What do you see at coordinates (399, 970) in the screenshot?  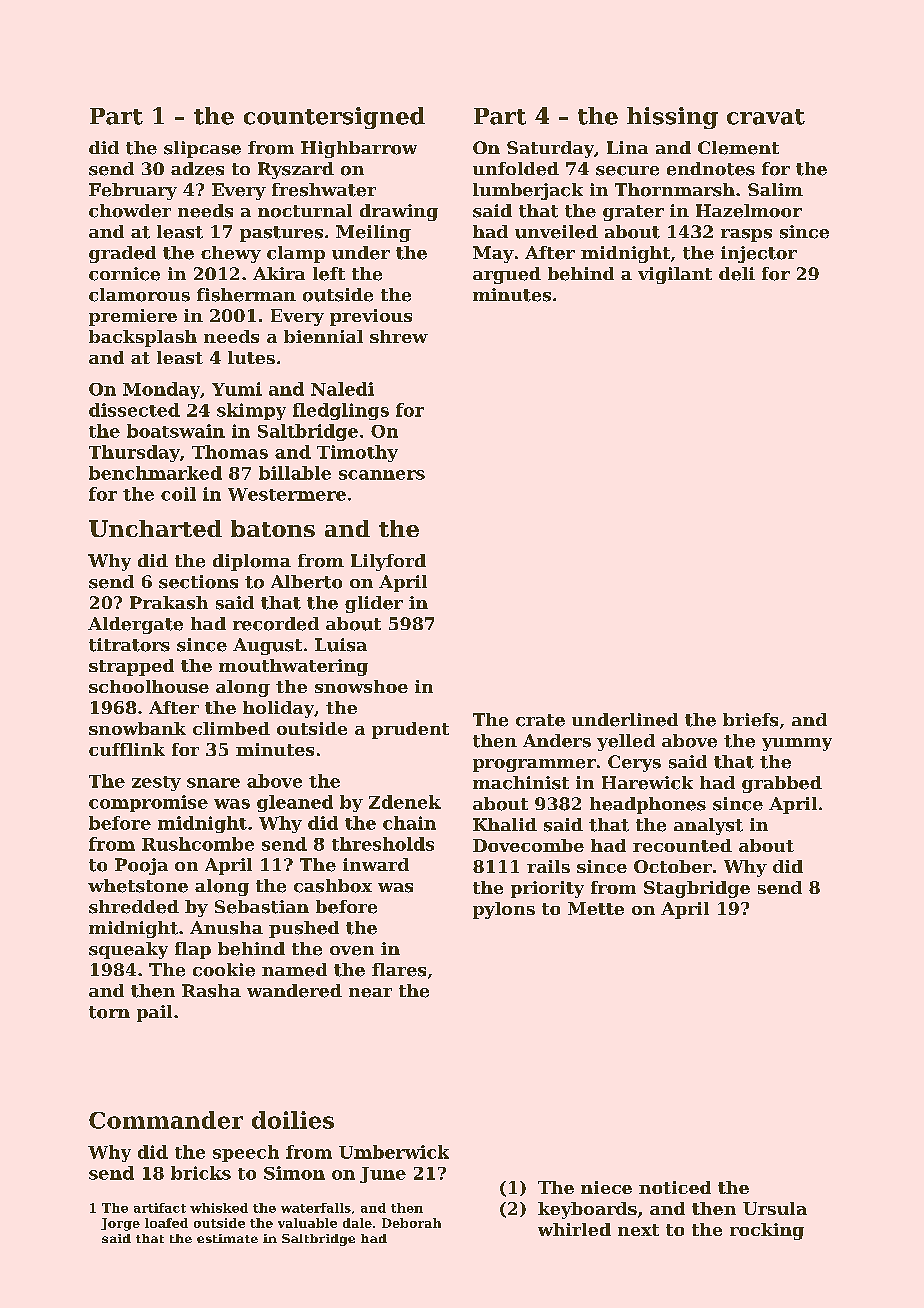 I see `flares` at bounding box center [399, 970].
